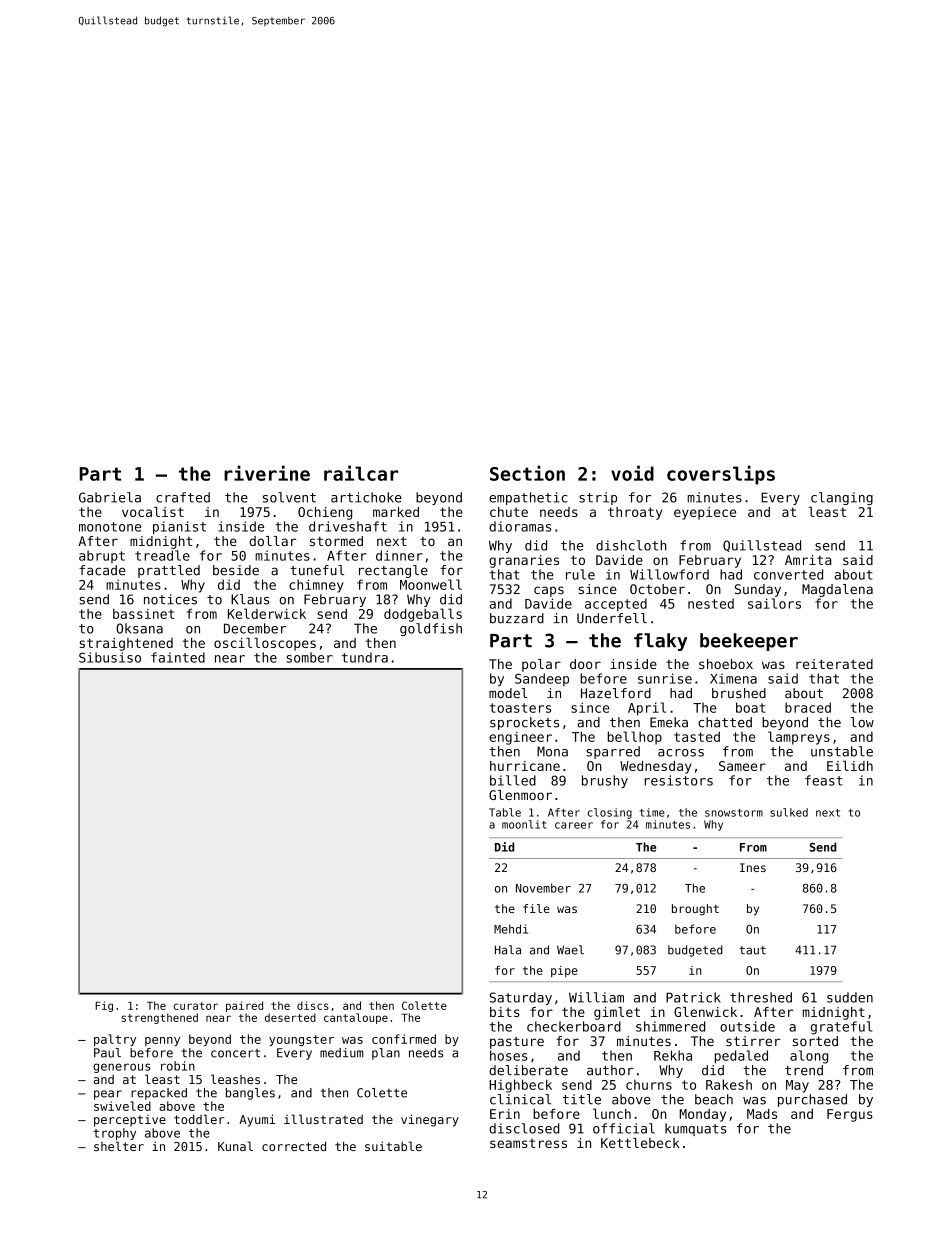  I want to click on seamstress, so click(528, 1143).
